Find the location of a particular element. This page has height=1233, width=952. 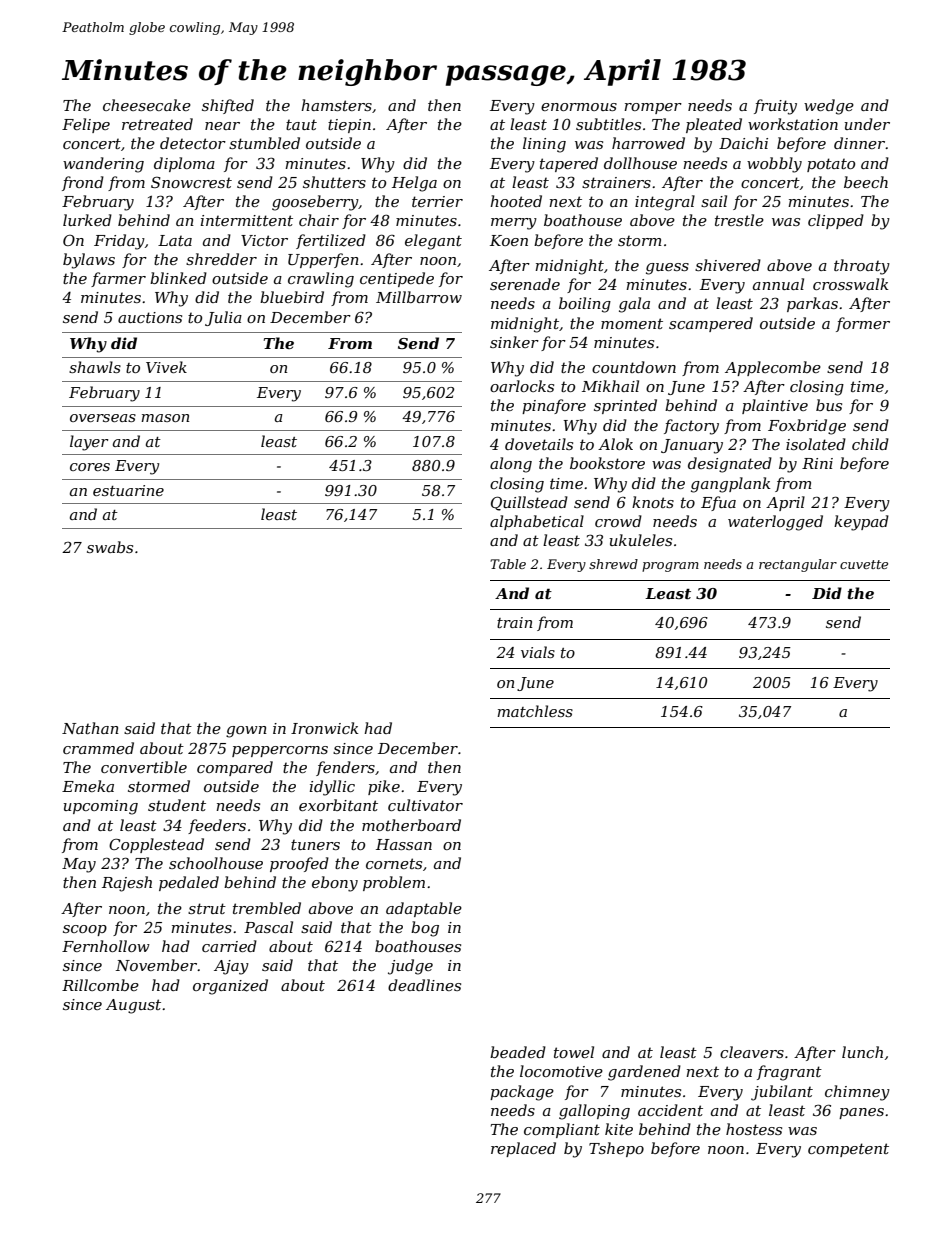

cleavers is located at coordinates (752, 1052).
